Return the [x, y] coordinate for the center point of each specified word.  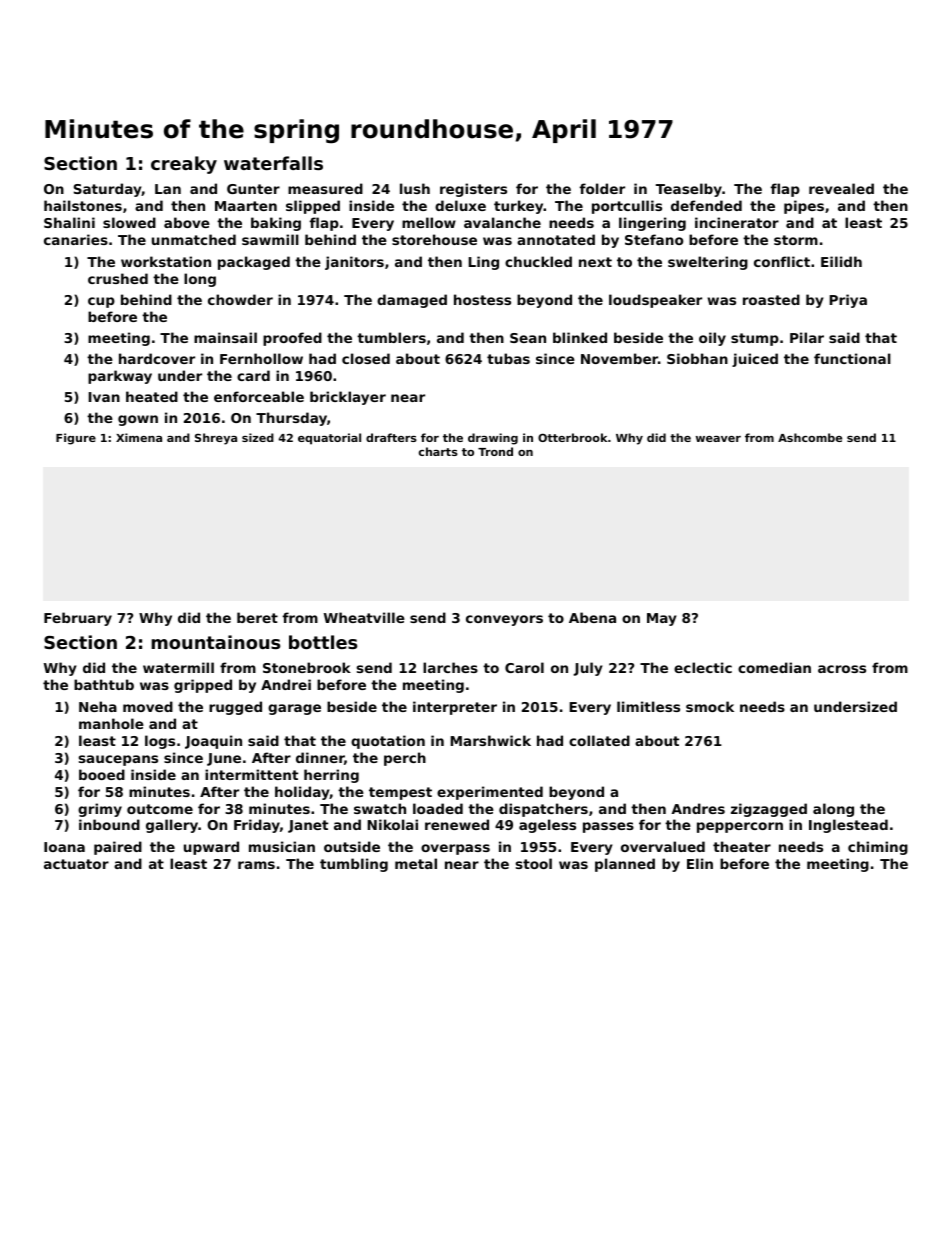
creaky [184, 165]
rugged [235, 708]
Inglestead [848, 826]
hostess [482, 299]
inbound [109, 824]
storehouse [434, 239]
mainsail [225, 337]
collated [599, 740]
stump [755, 339]
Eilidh [841, 261]
